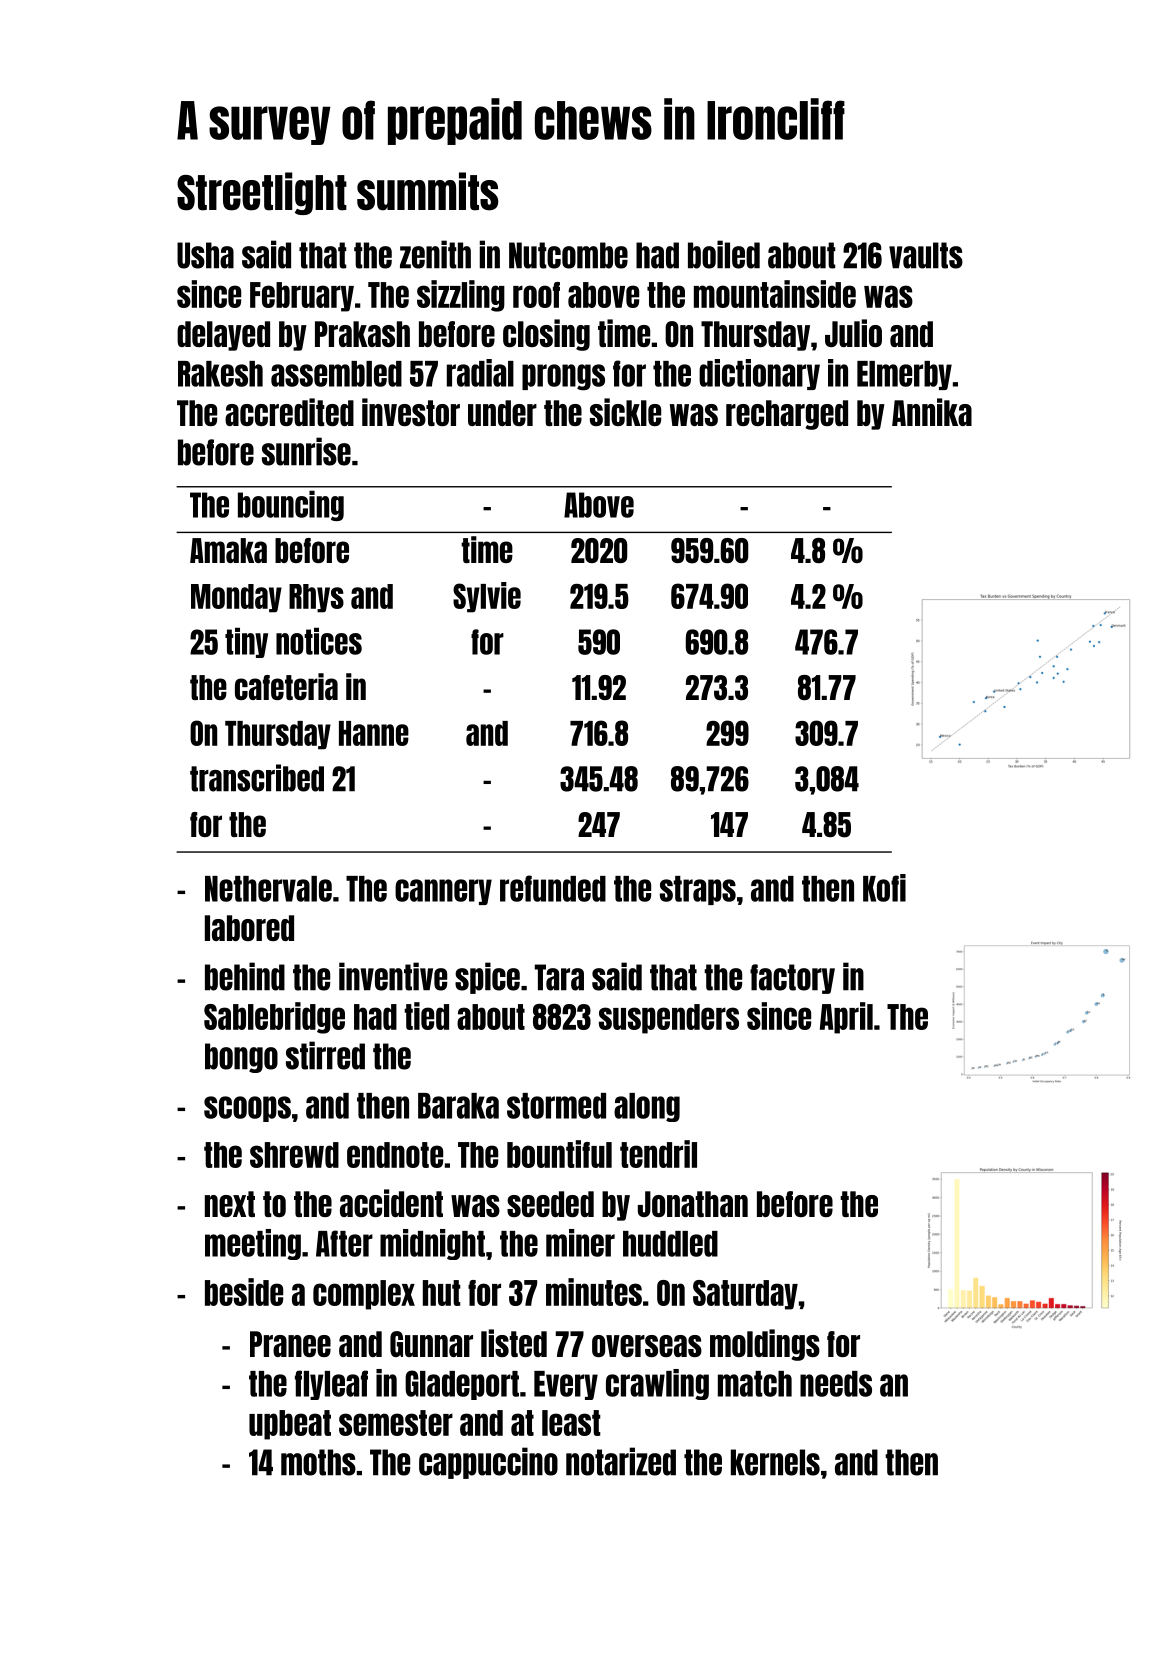 This document has width=1165, height=1654. I want to click on labored, so click(249, 928).
